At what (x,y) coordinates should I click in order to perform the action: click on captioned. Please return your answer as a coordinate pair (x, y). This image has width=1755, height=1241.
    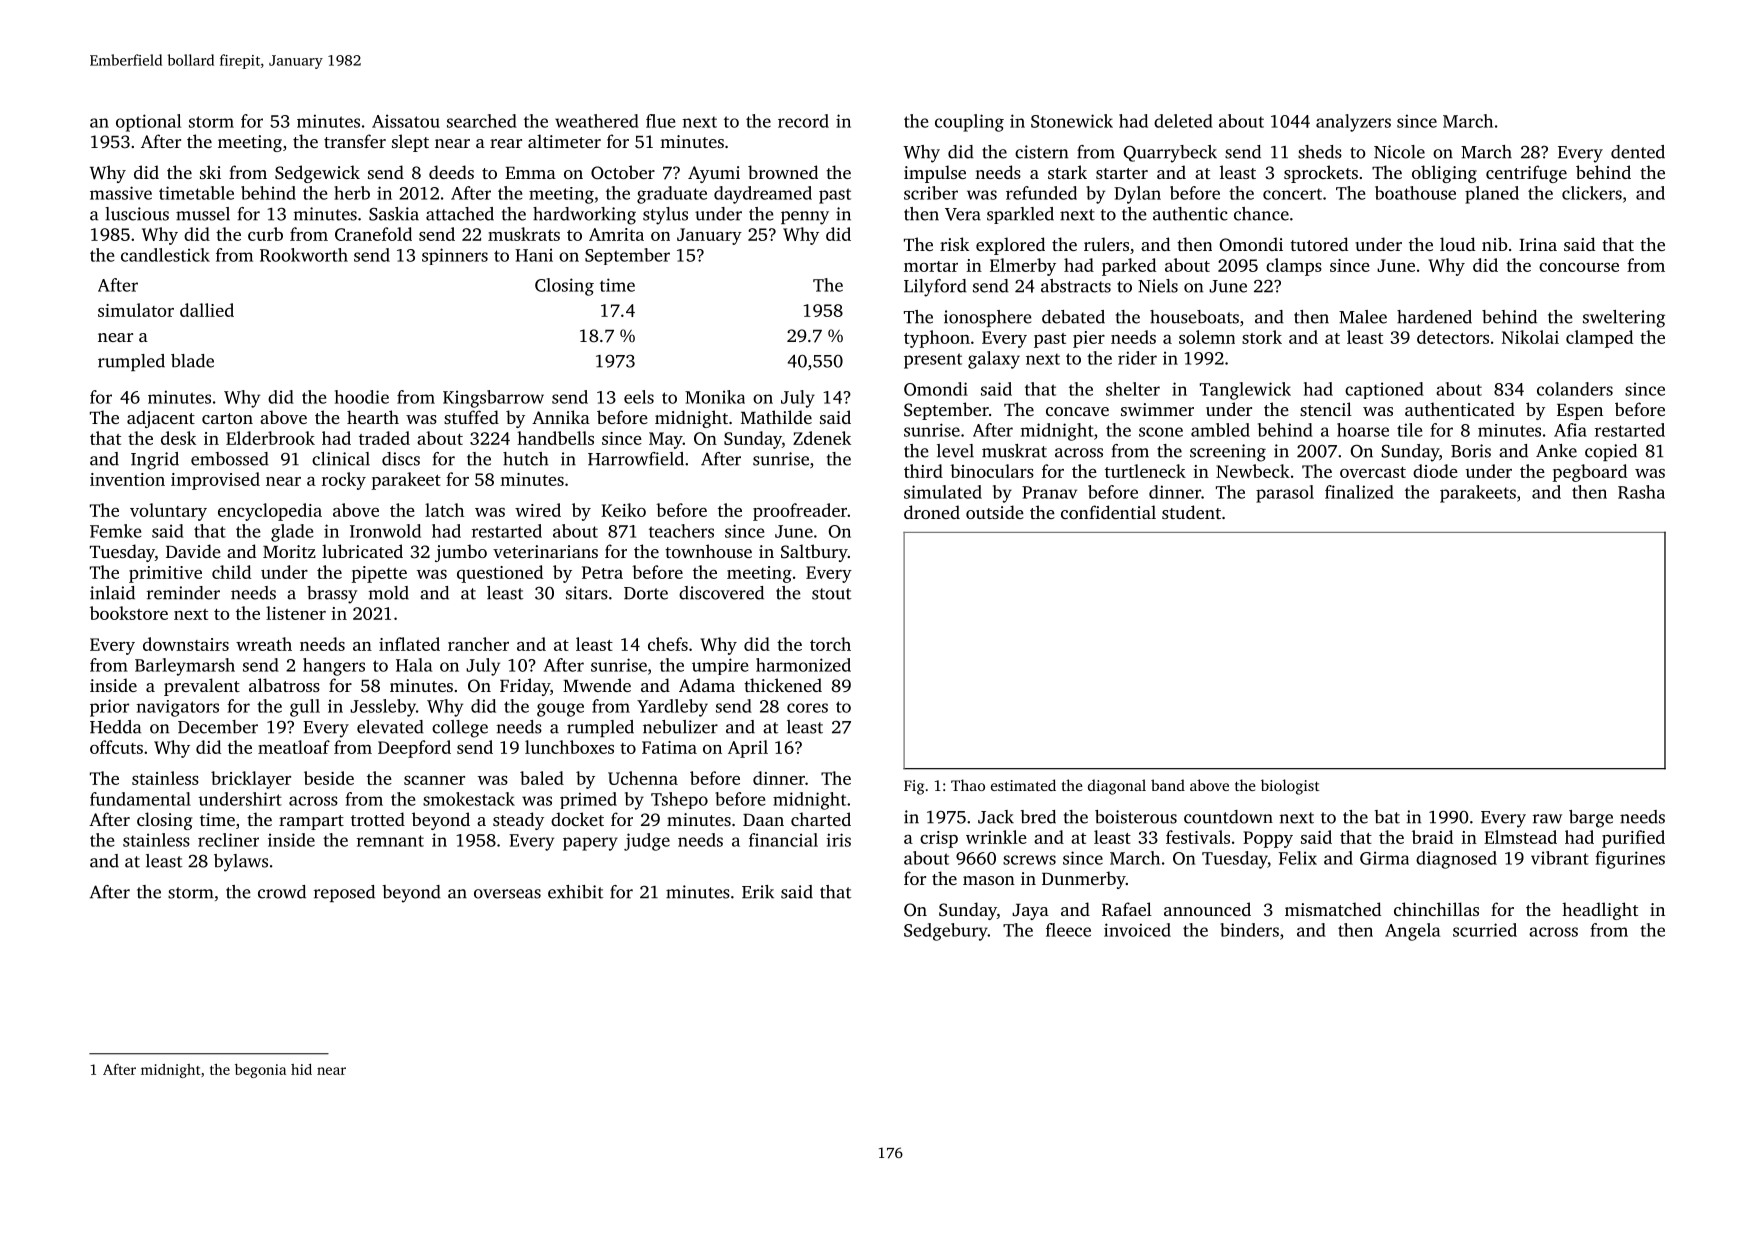
    Looking at the image, I should click on (1384, 390).
